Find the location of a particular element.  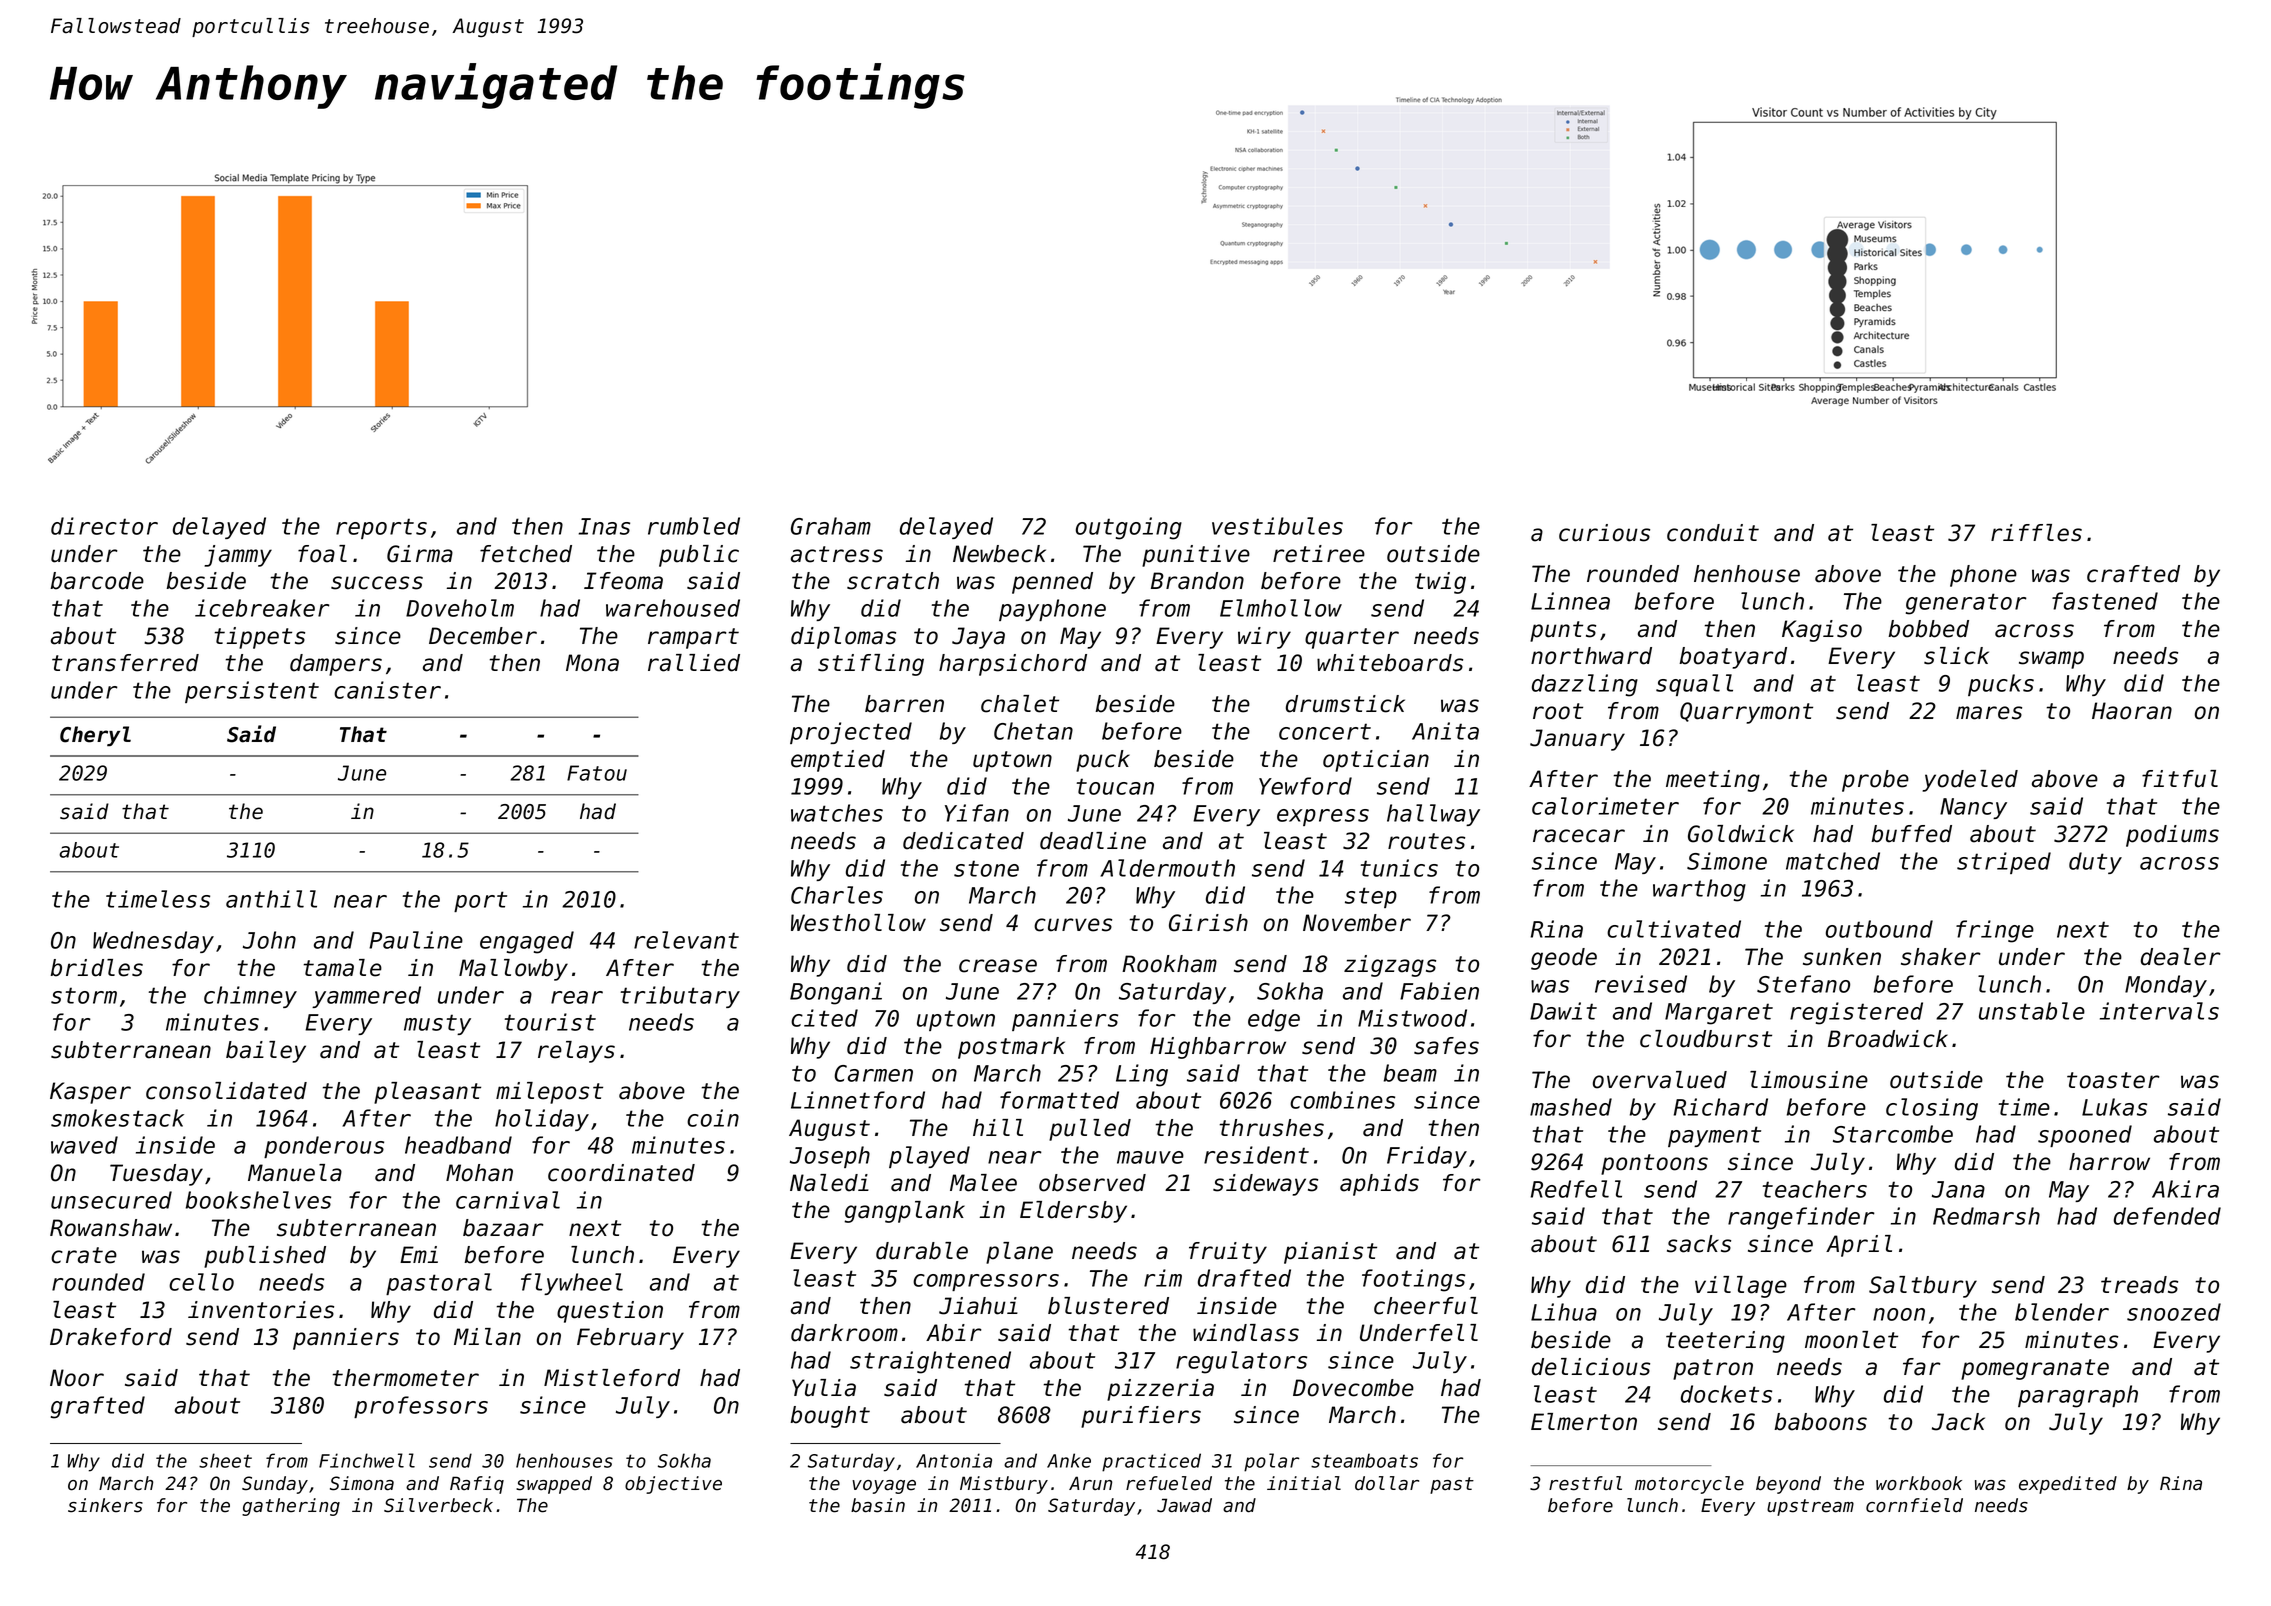

village is located at coordinates (1741, 1287).
